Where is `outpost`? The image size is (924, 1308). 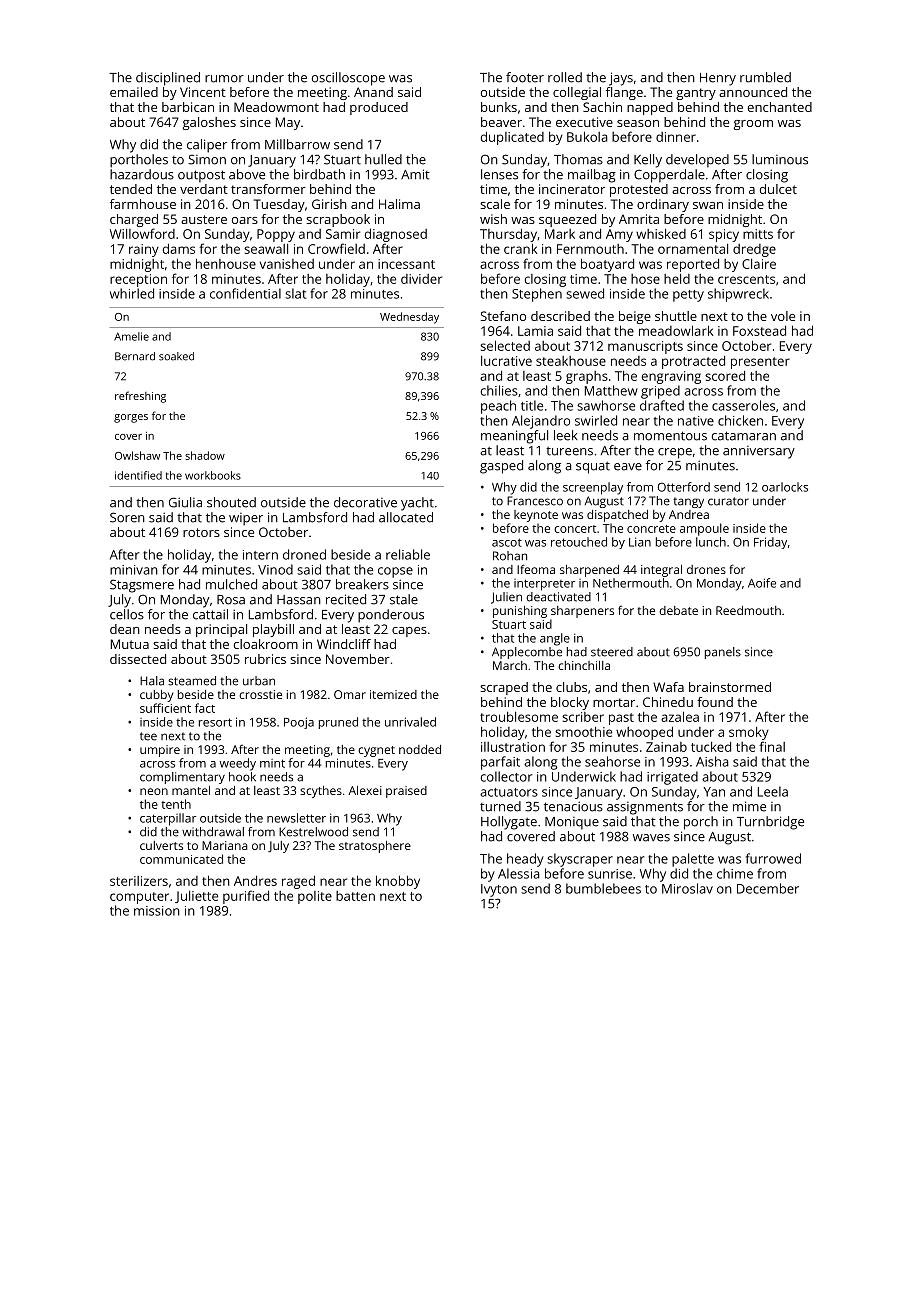
outpost is located at coordinates (201, 176).
